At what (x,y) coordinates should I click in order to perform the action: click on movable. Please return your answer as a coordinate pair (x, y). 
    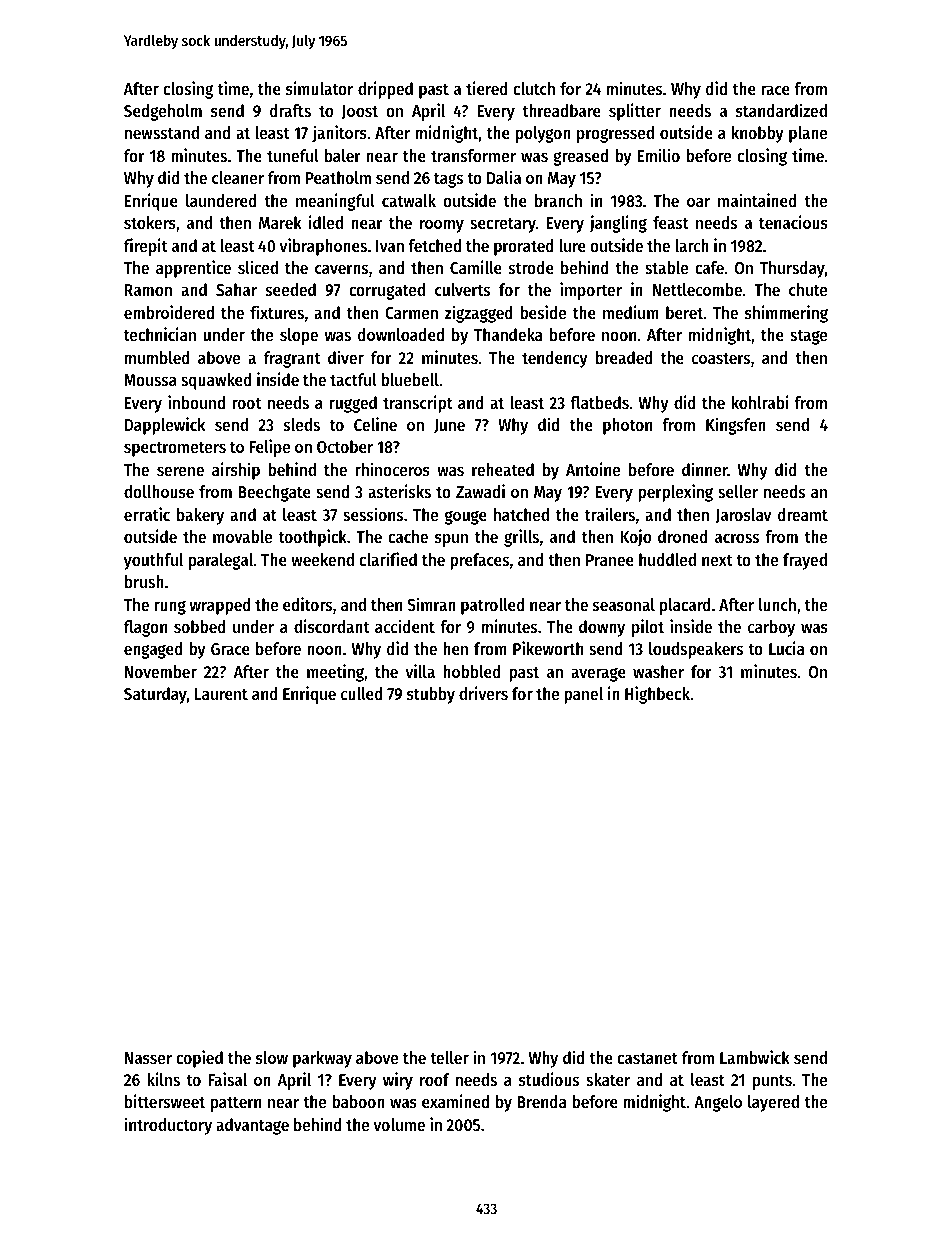
    Looking at the image, I should click on (242, 536).
